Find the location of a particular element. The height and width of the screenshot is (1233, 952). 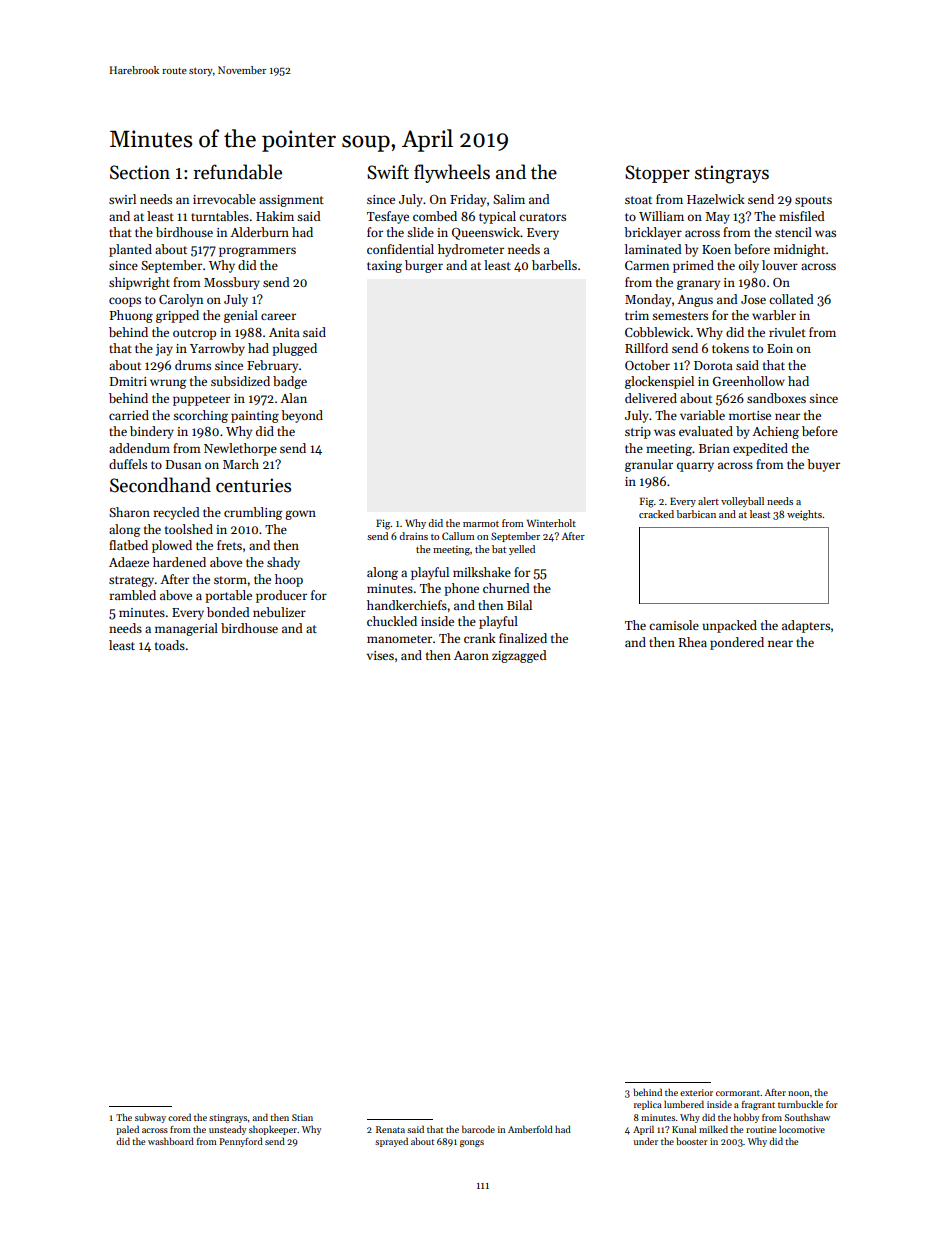

barbells is located at coordinates (554, 265).
